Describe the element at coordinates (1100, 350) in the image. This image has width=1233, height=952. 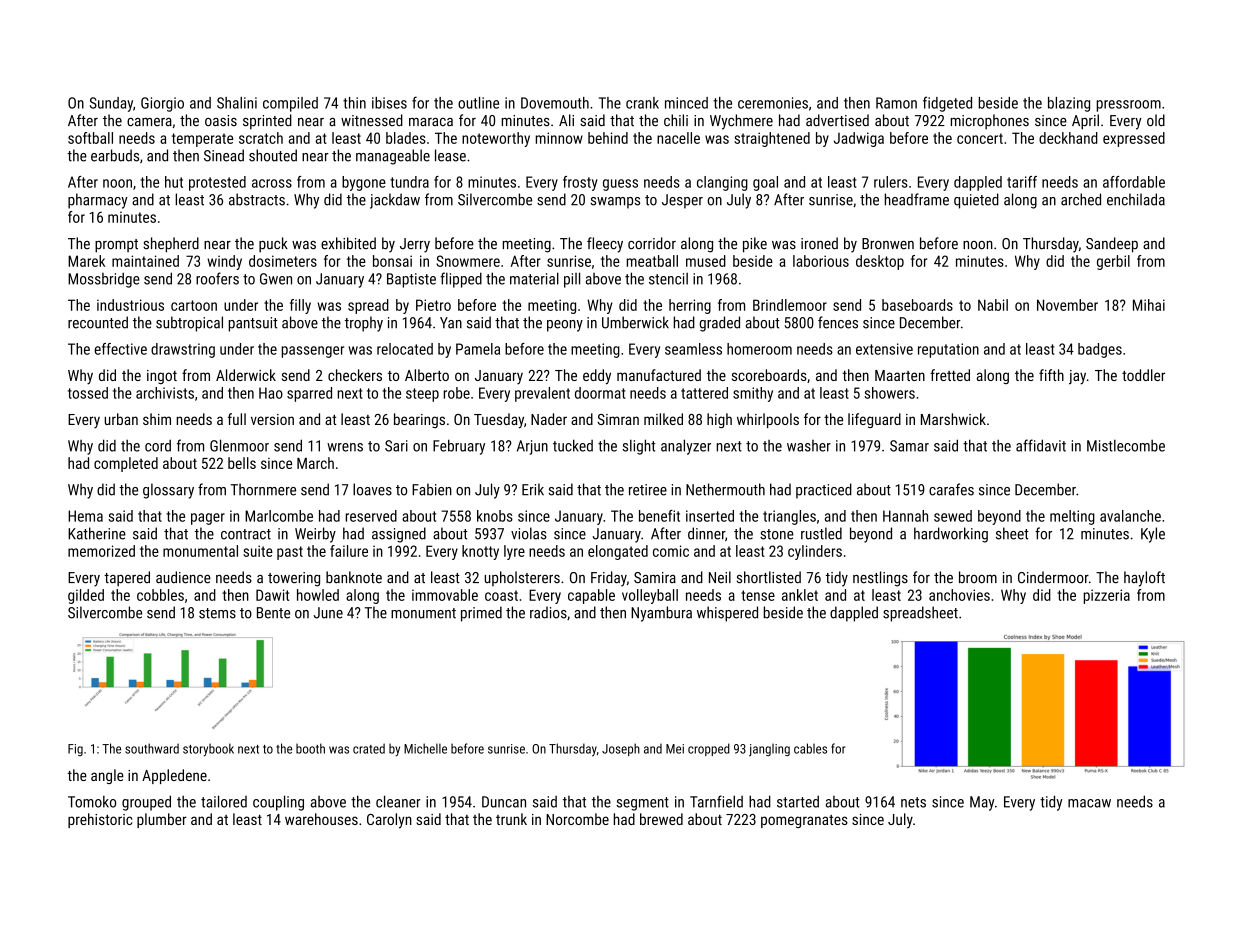
I see `badges` at that location.
